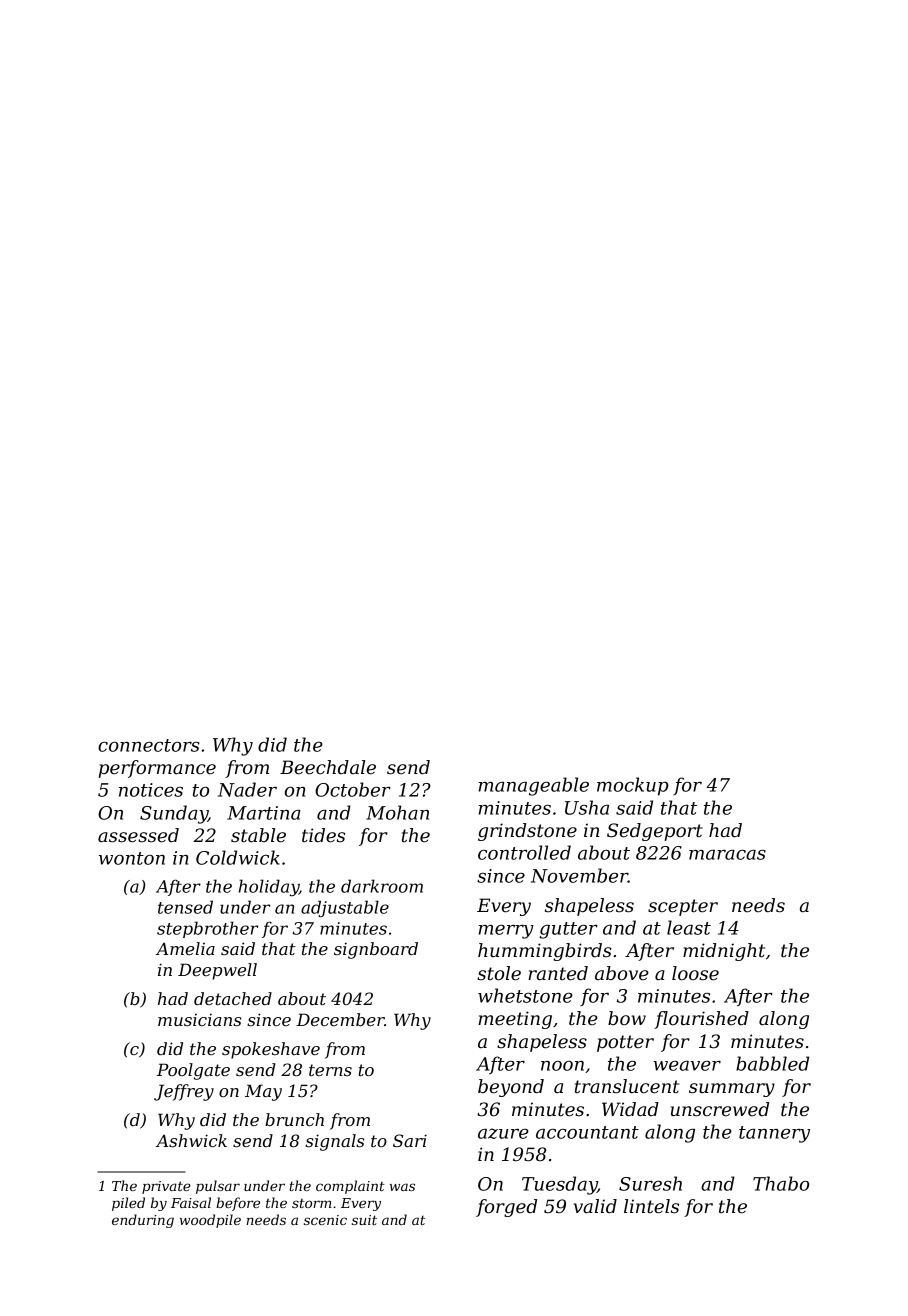  Describe the element at coordinates (515, 1020) in the screenshot. I see `meeting` at that location.
